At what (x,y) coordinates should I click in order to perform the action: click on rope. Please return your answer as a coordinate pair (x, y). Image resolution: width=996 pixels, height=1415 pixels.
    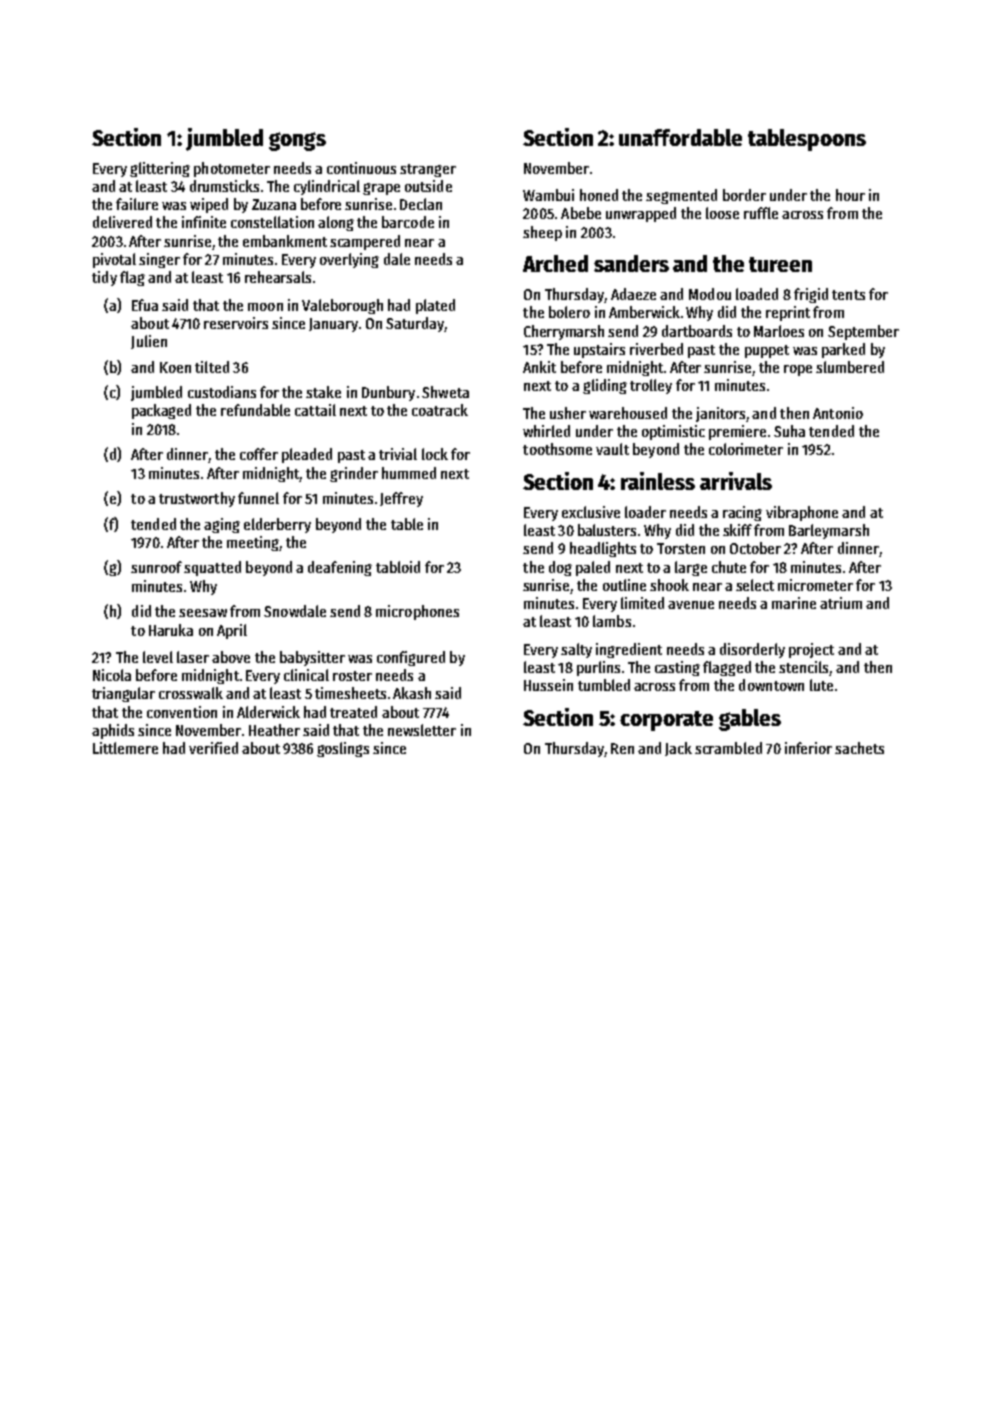
    Looking at the image, I should click on (798, 370).
